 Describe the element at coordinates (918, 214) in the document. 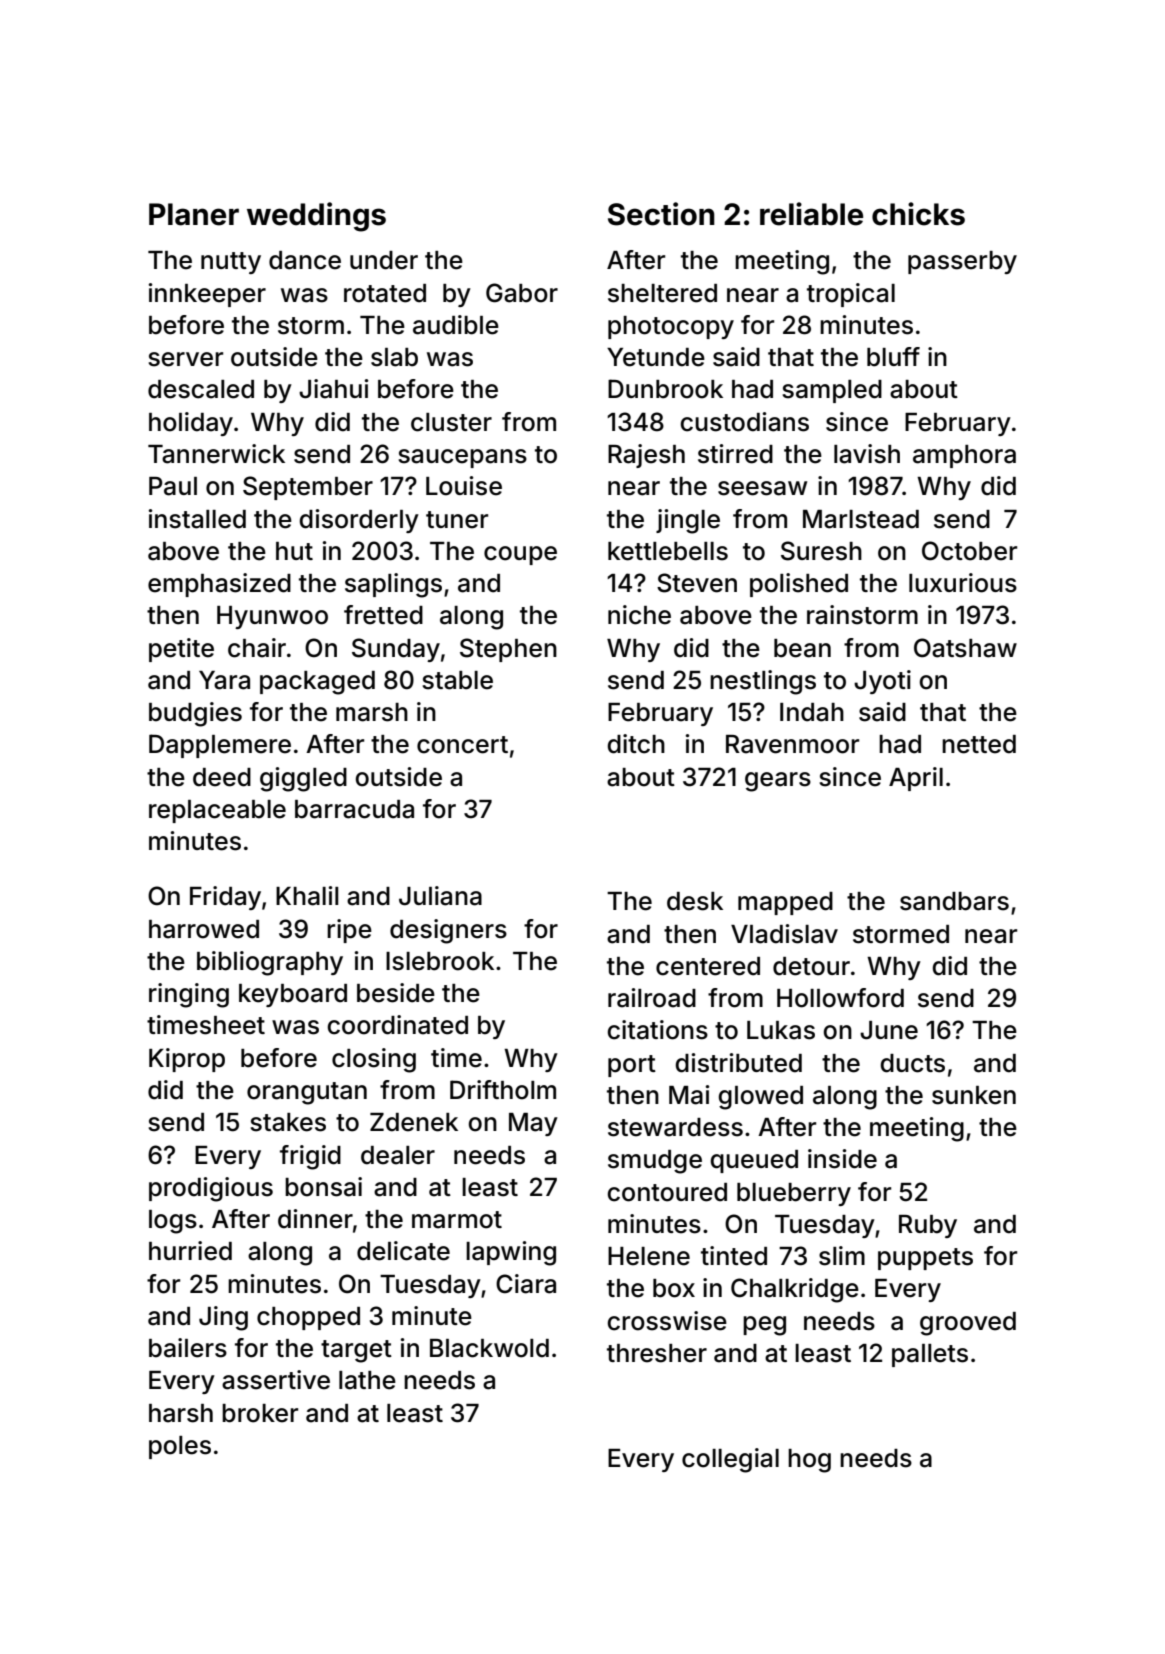

I see `chicks` at that location.
